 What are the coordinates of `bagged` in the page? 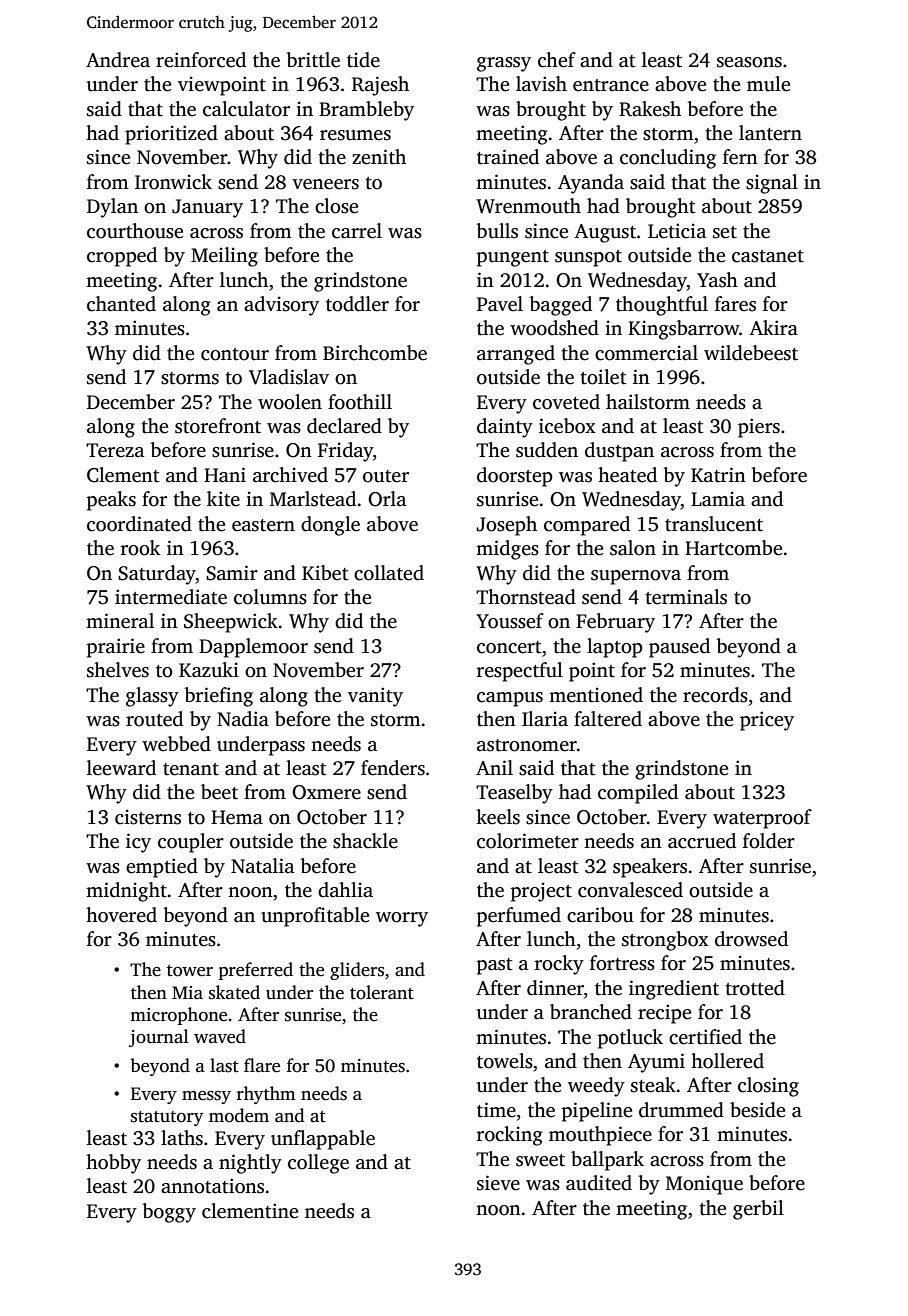 It's located at (561, 306).
